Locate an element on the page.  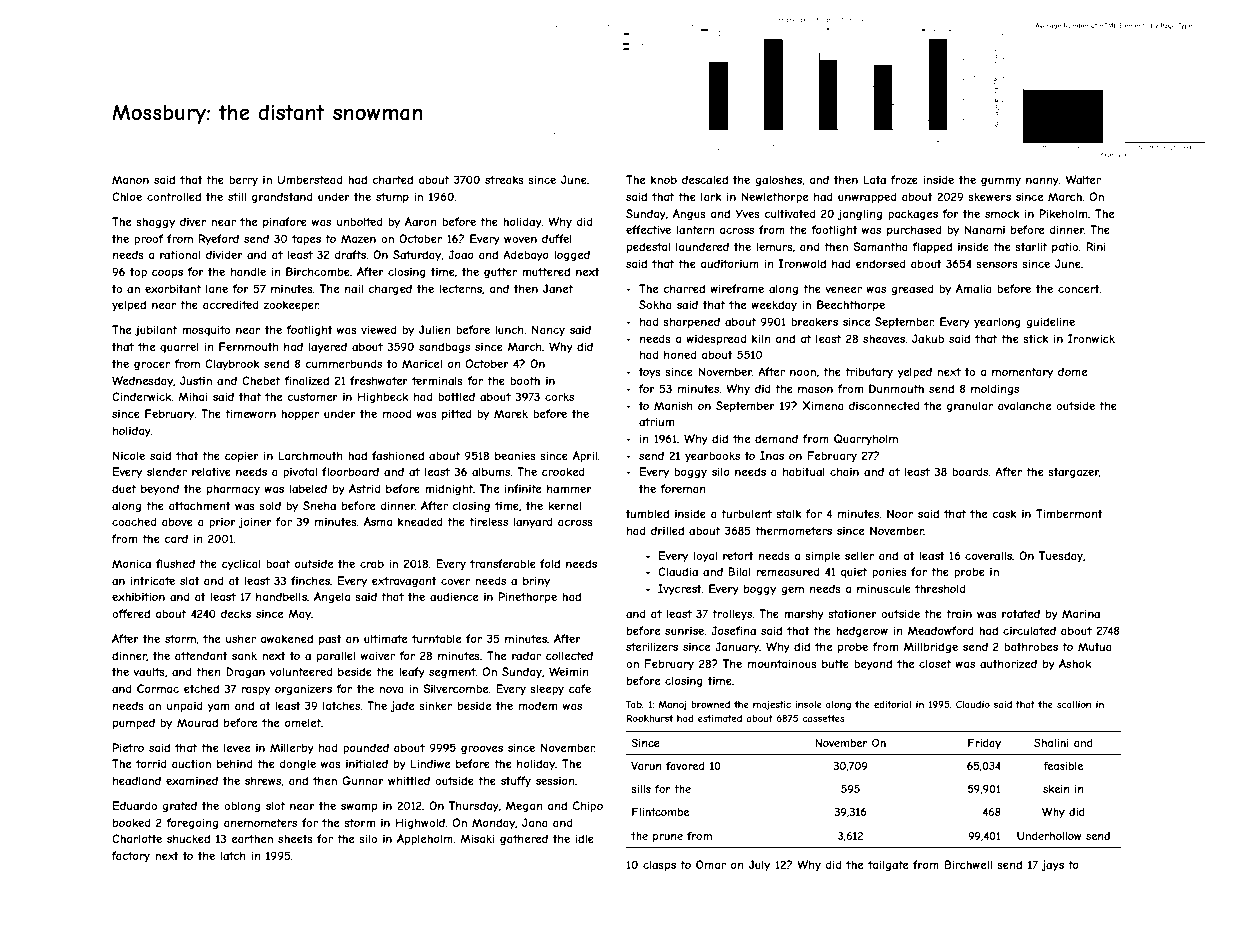
clasps is located at coordinates (659, 865).
